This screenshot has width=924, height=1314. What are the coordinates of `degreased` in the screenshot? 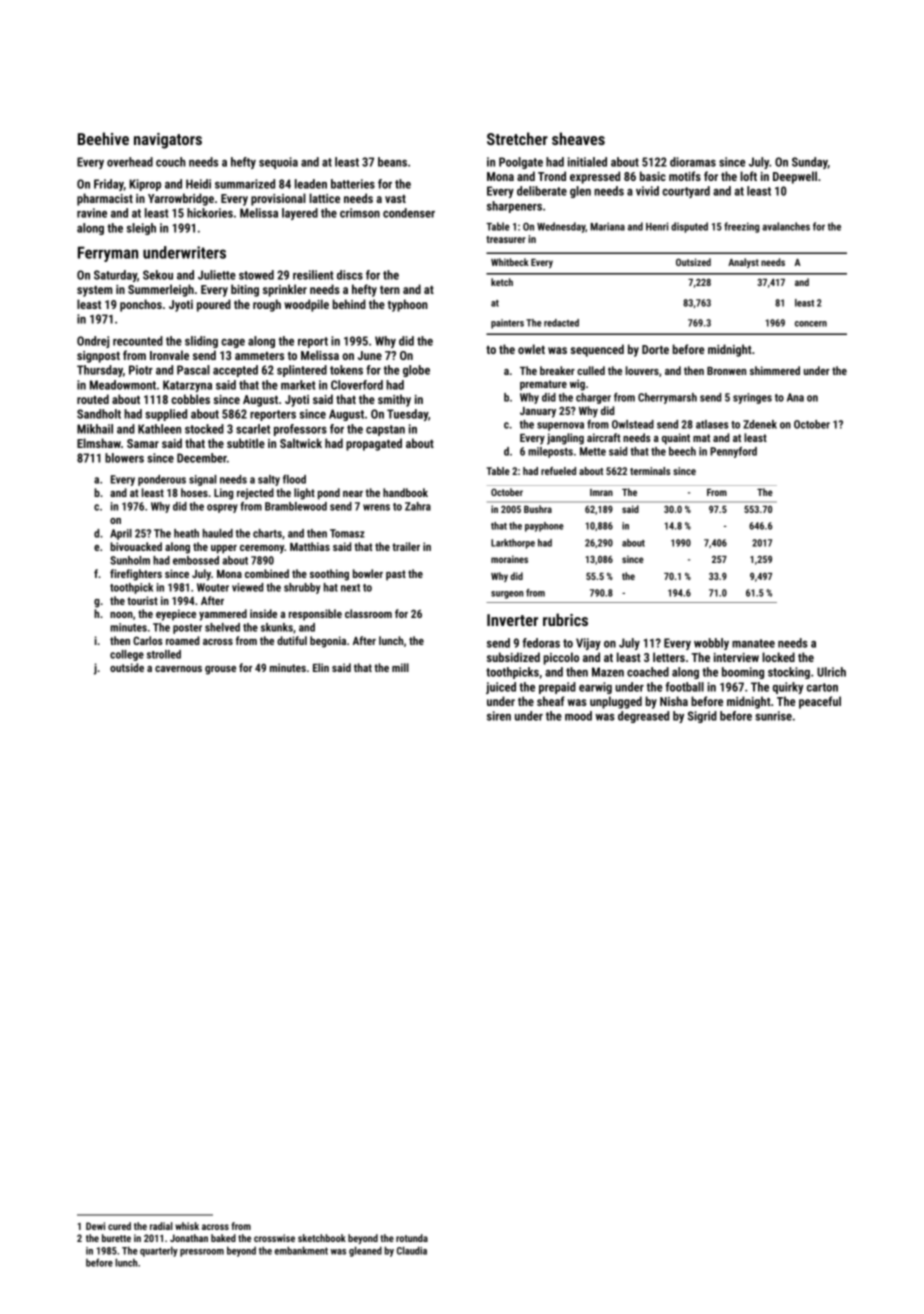 It's located at (643, 717).
